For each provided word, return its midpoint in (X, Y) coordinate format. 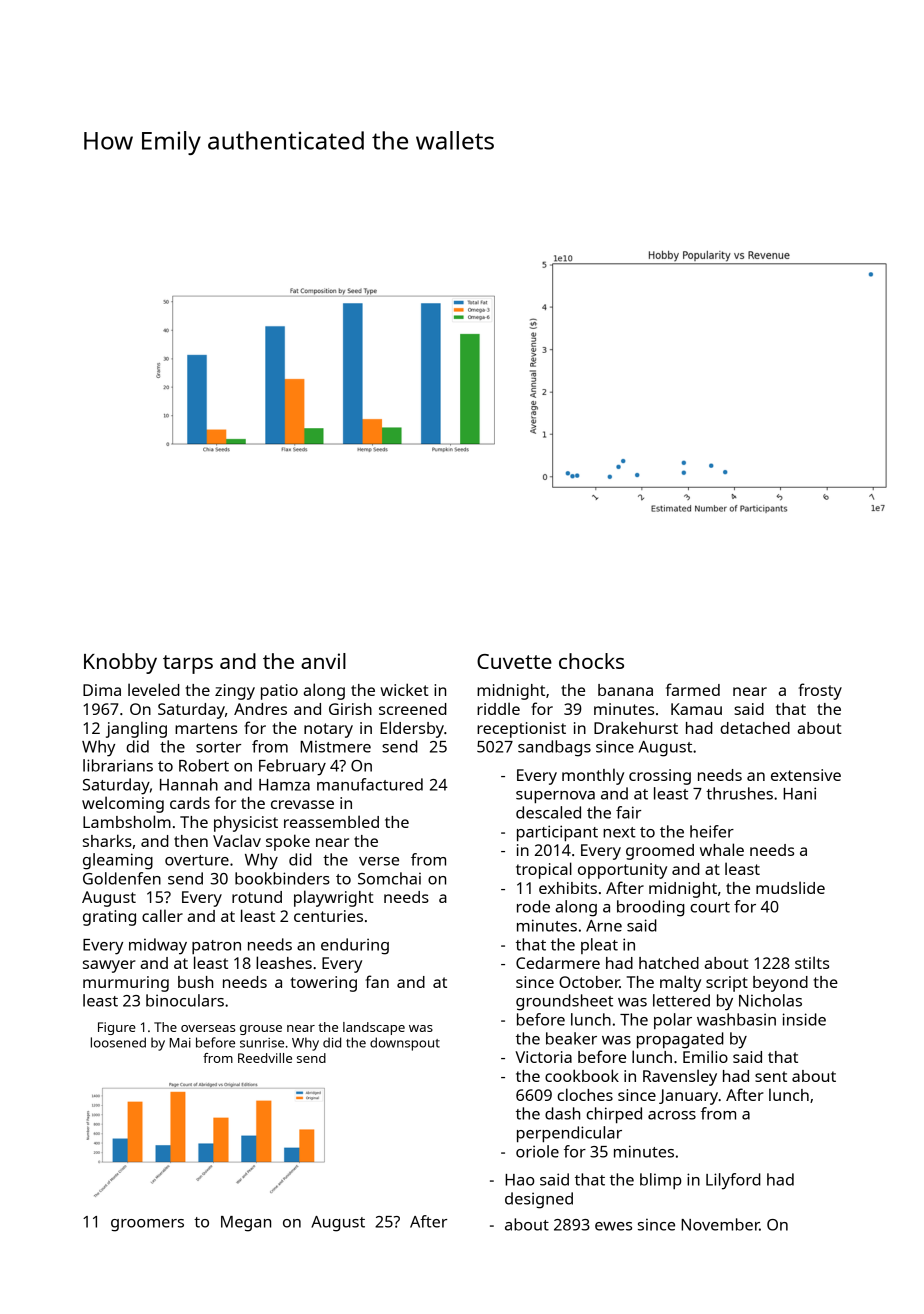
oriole (537, 1151)
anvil (323, 661)
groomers (147, 1225)
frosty (820, 691)
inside (804, 1019)
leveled (154, 689)
